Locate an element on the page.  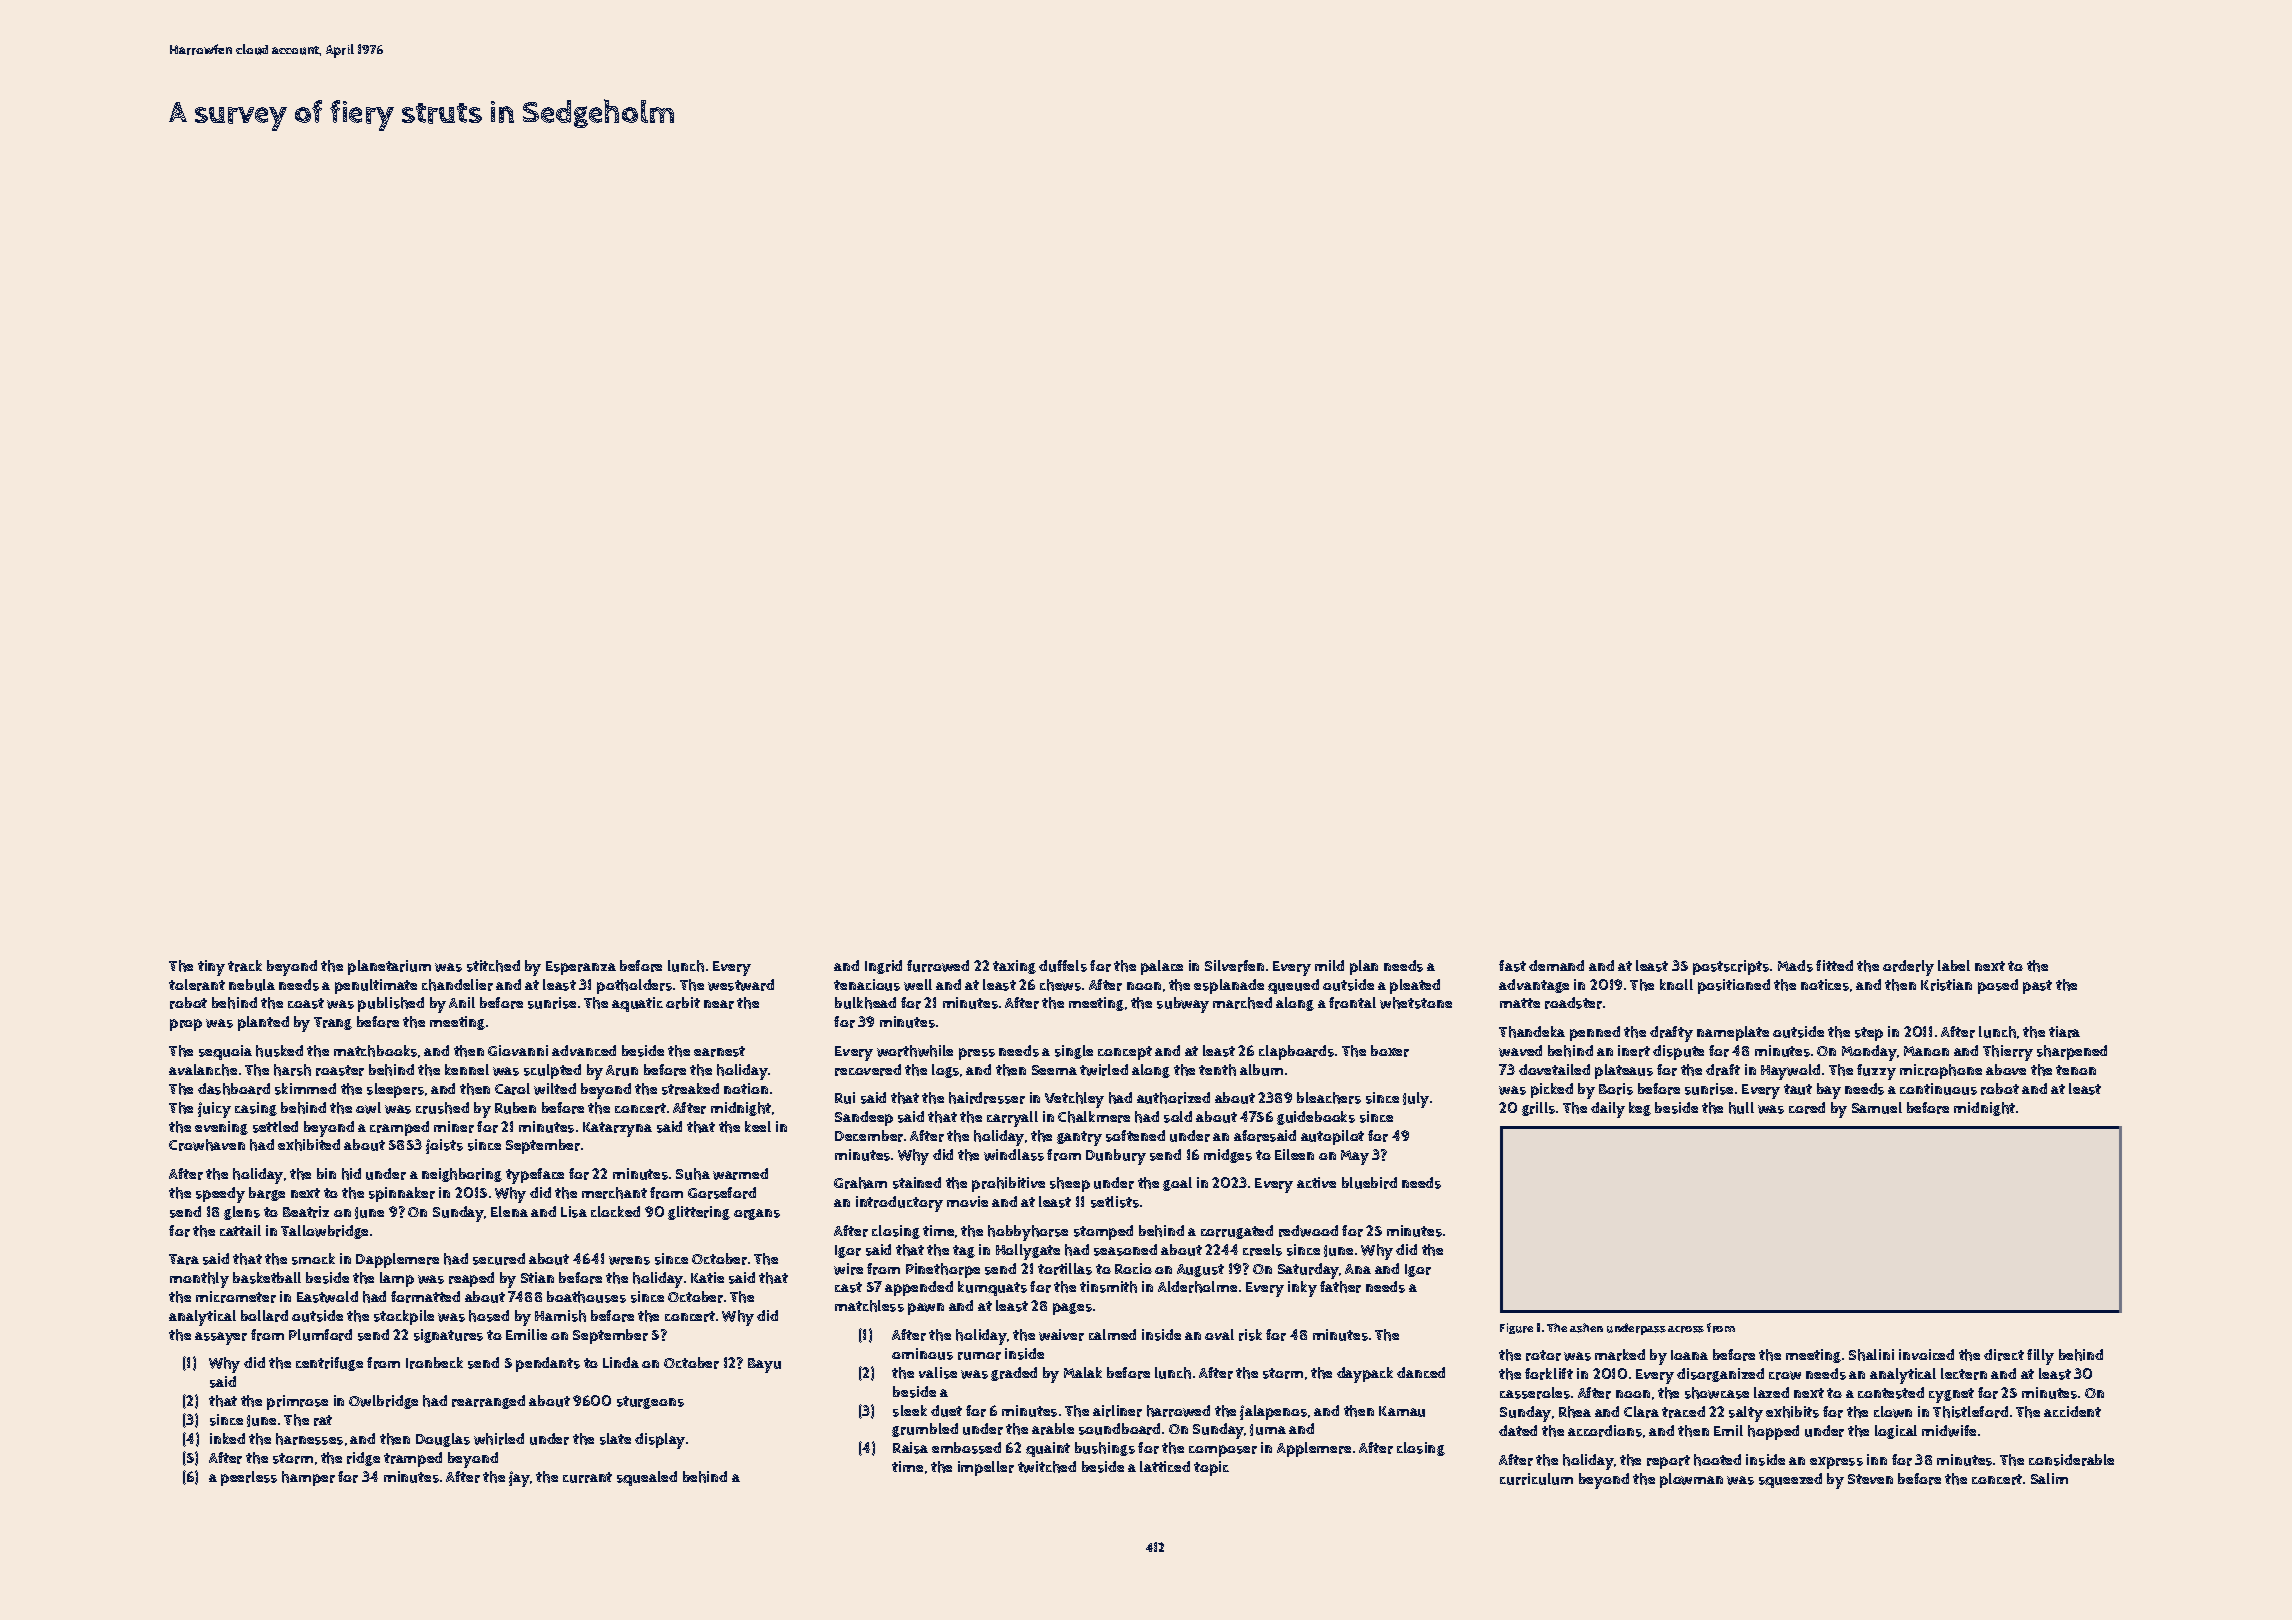
sold is located at coordinates (1178, 1117).
